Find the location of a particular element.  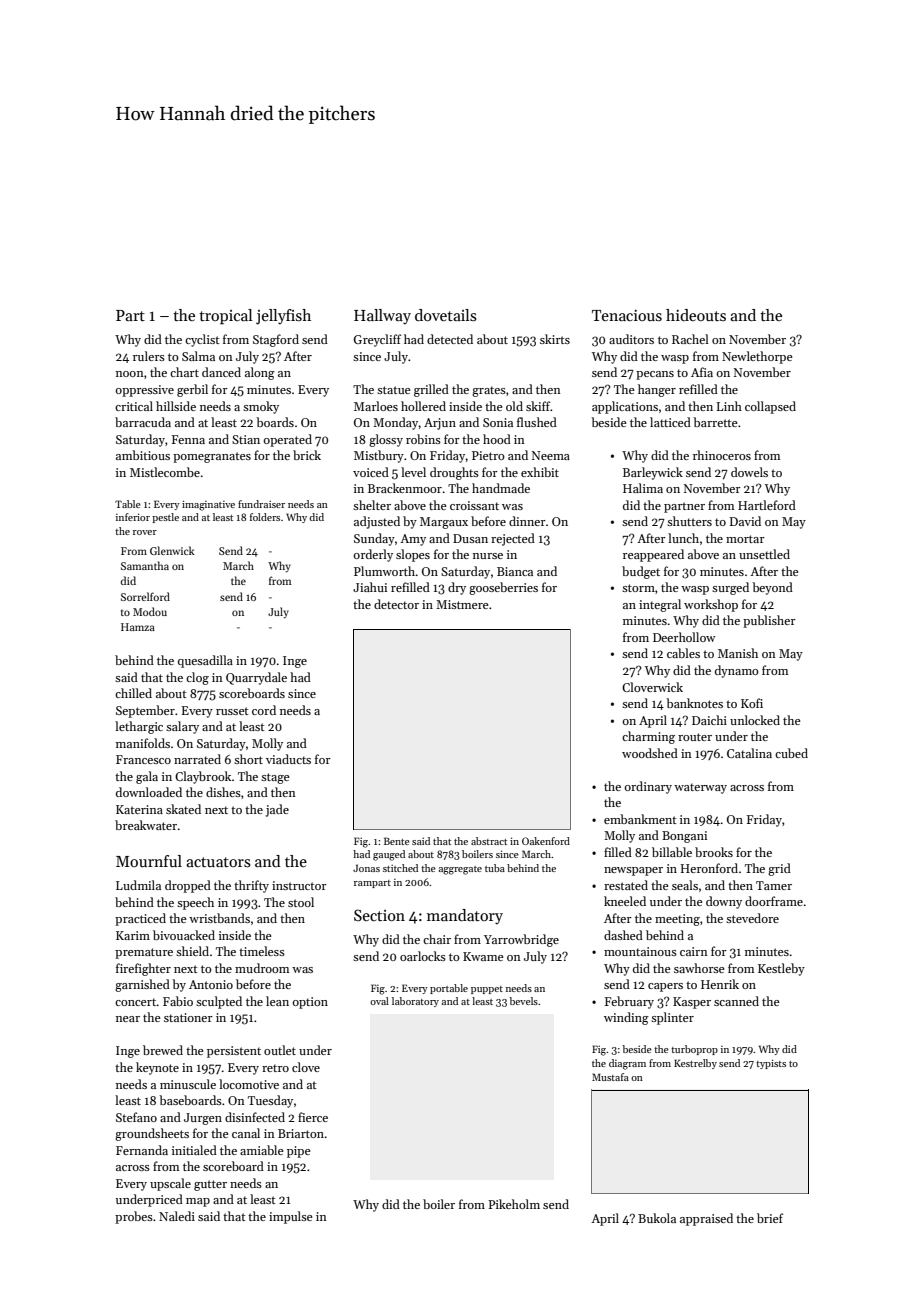

quesadilla is located at coordinates (205, 661).
